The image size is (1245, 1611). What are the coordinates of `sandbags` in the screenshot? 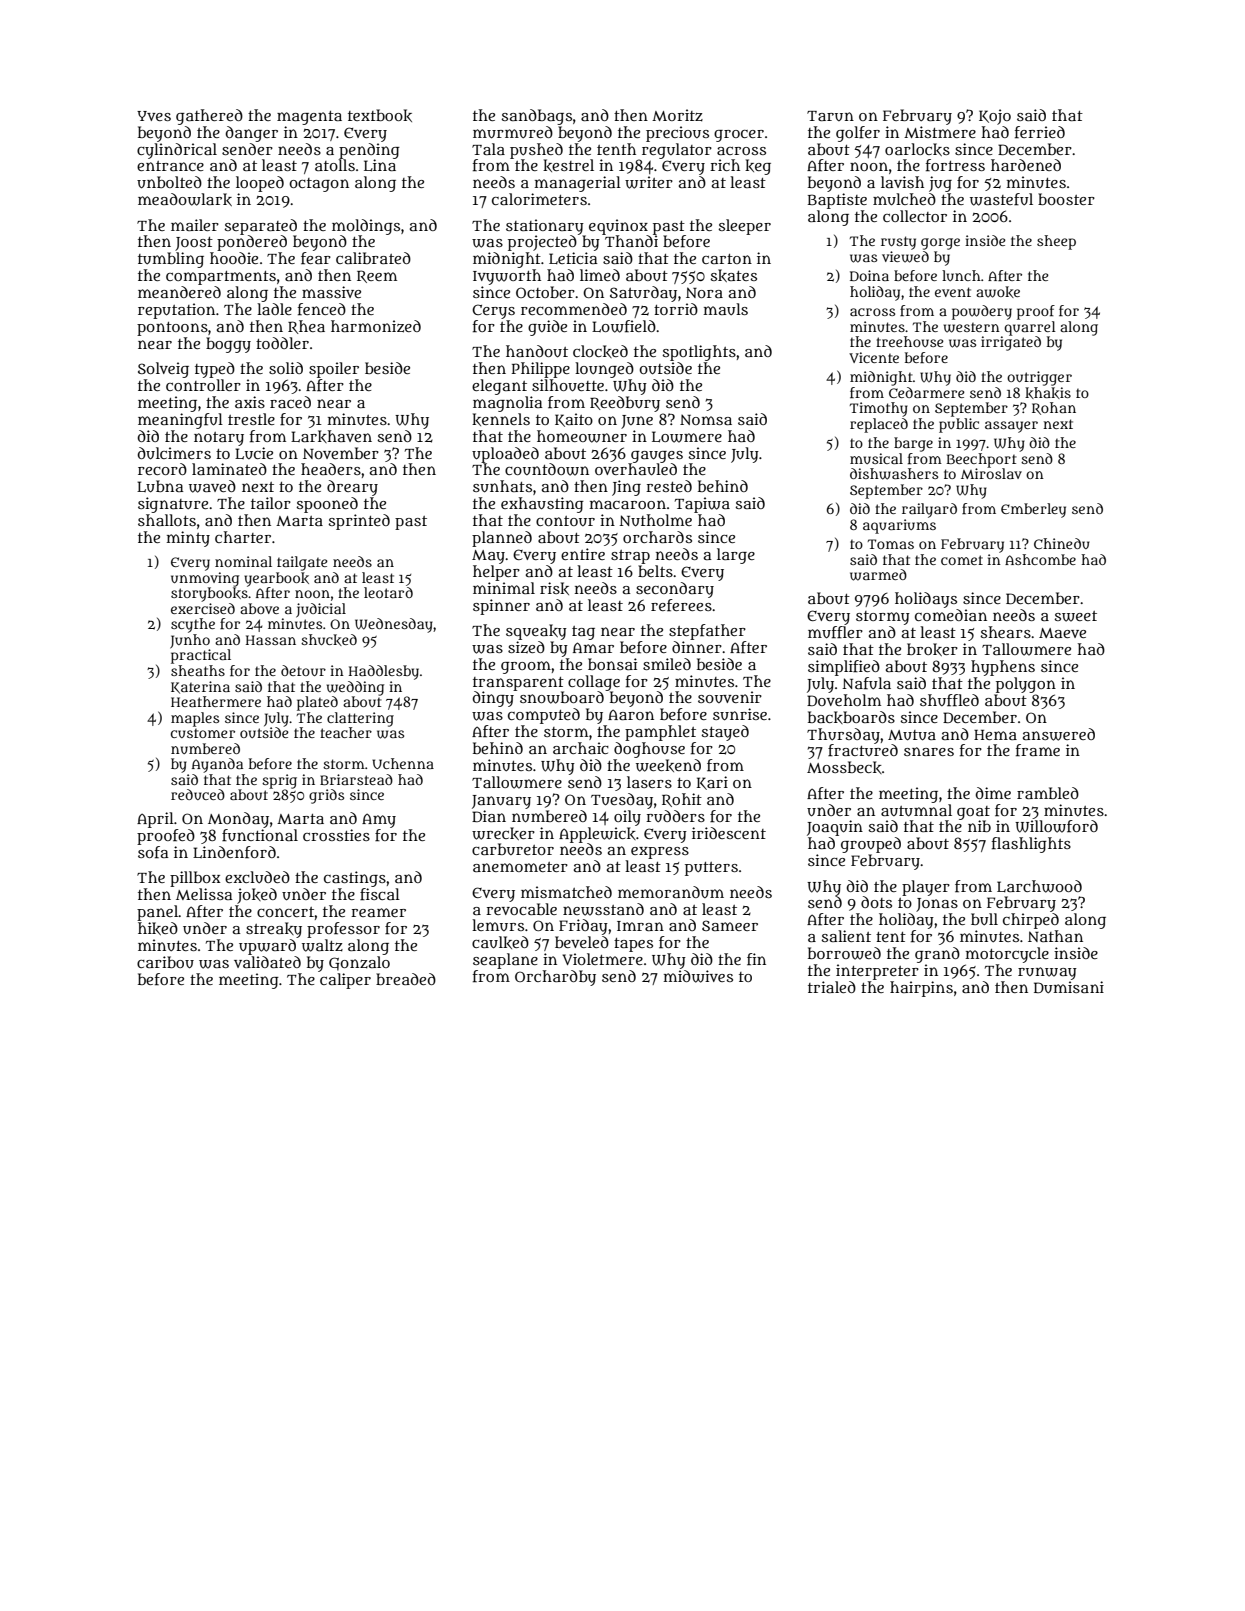 It's located at (536, 117).
